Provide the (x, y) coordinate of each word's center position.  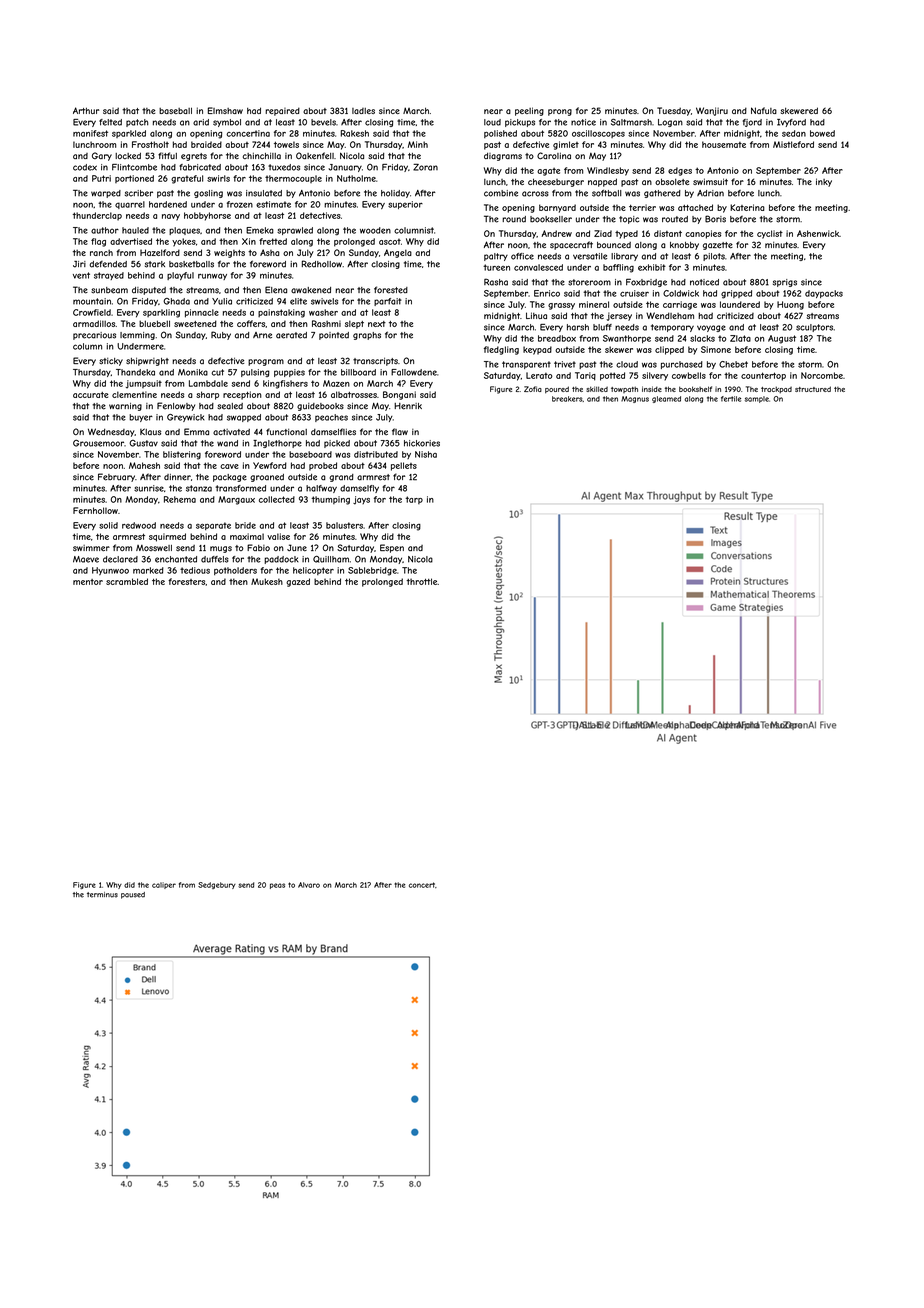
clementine (134, 394)
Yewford (270, 465)
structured (813, 389)
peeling (529, 111)
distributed (376, 454)
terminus (102, 895)
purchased (682, 365)
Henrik (408, 406)
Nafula (764, 110)
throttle (421, 581)
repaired (282, 111)
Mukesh (267, 581)
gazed (298, 582)
